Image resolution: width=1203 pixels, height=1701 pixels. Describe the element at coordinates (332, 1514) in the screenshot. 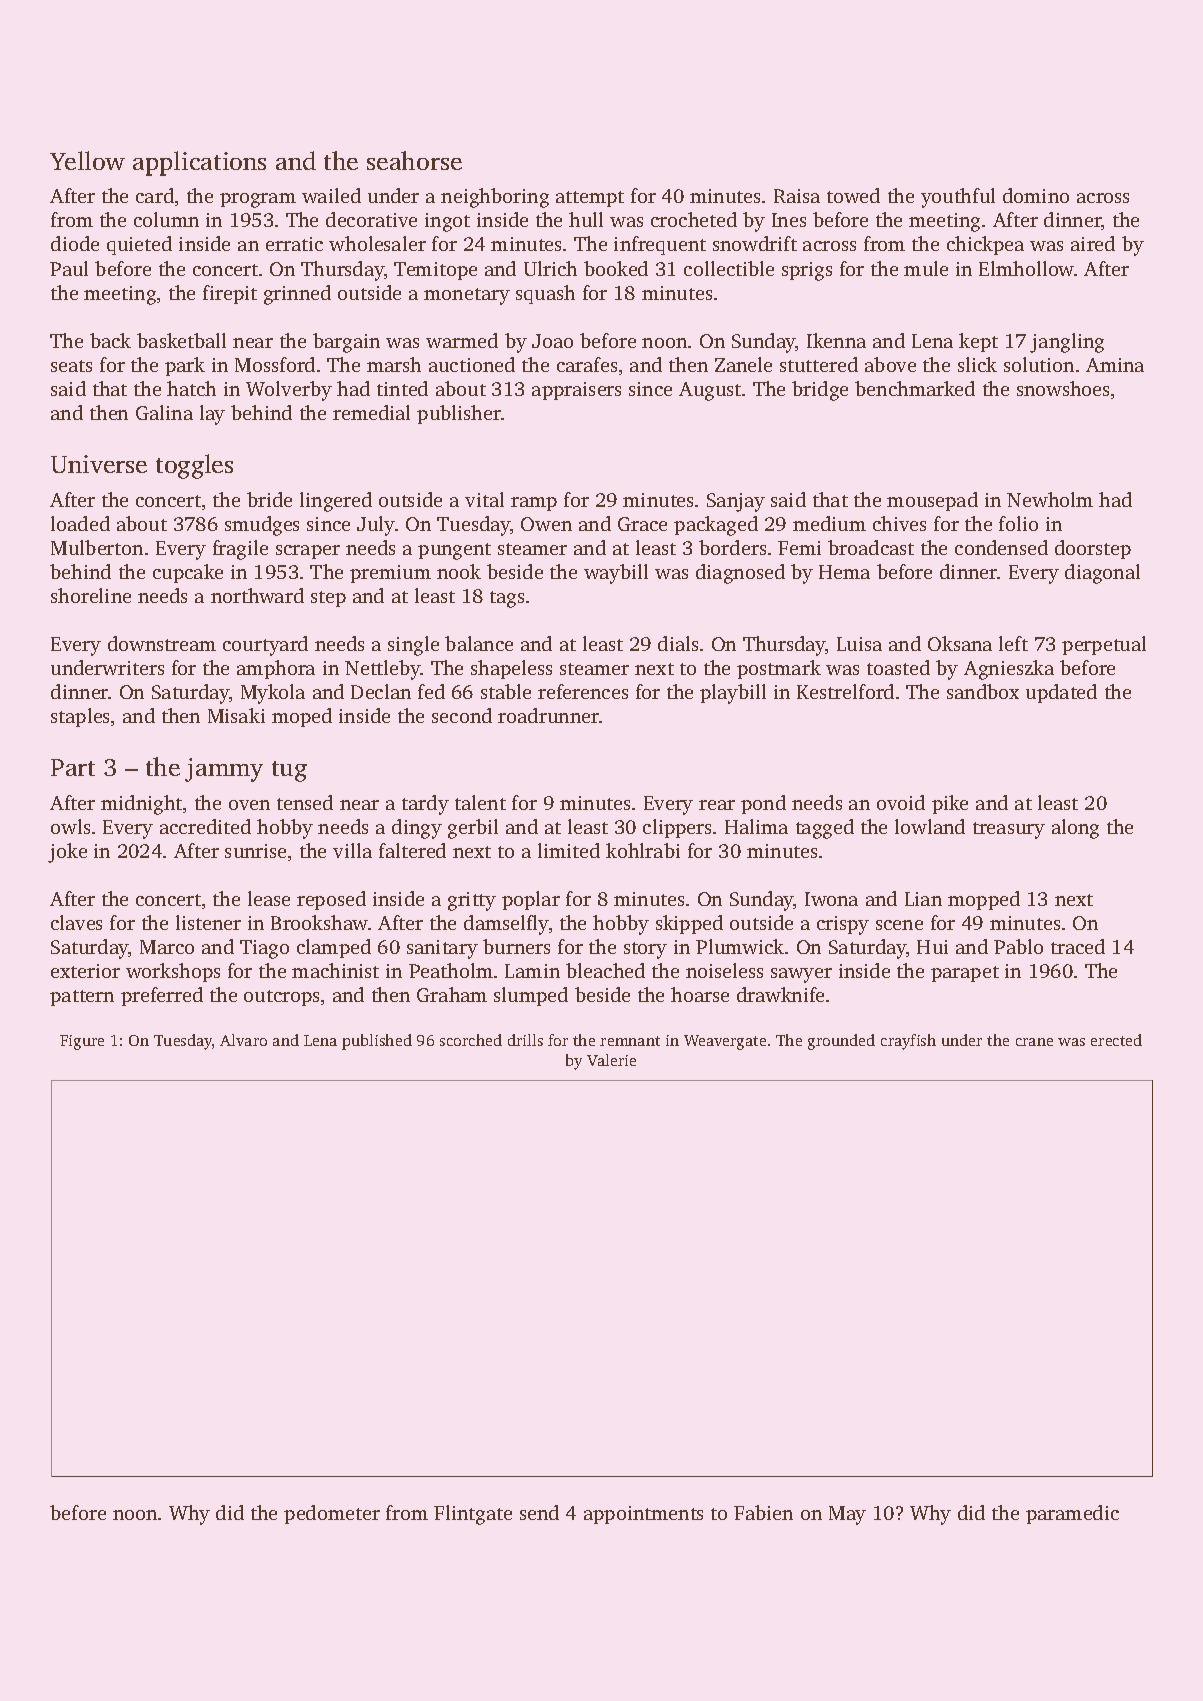

I see `pedometer` at that location.
